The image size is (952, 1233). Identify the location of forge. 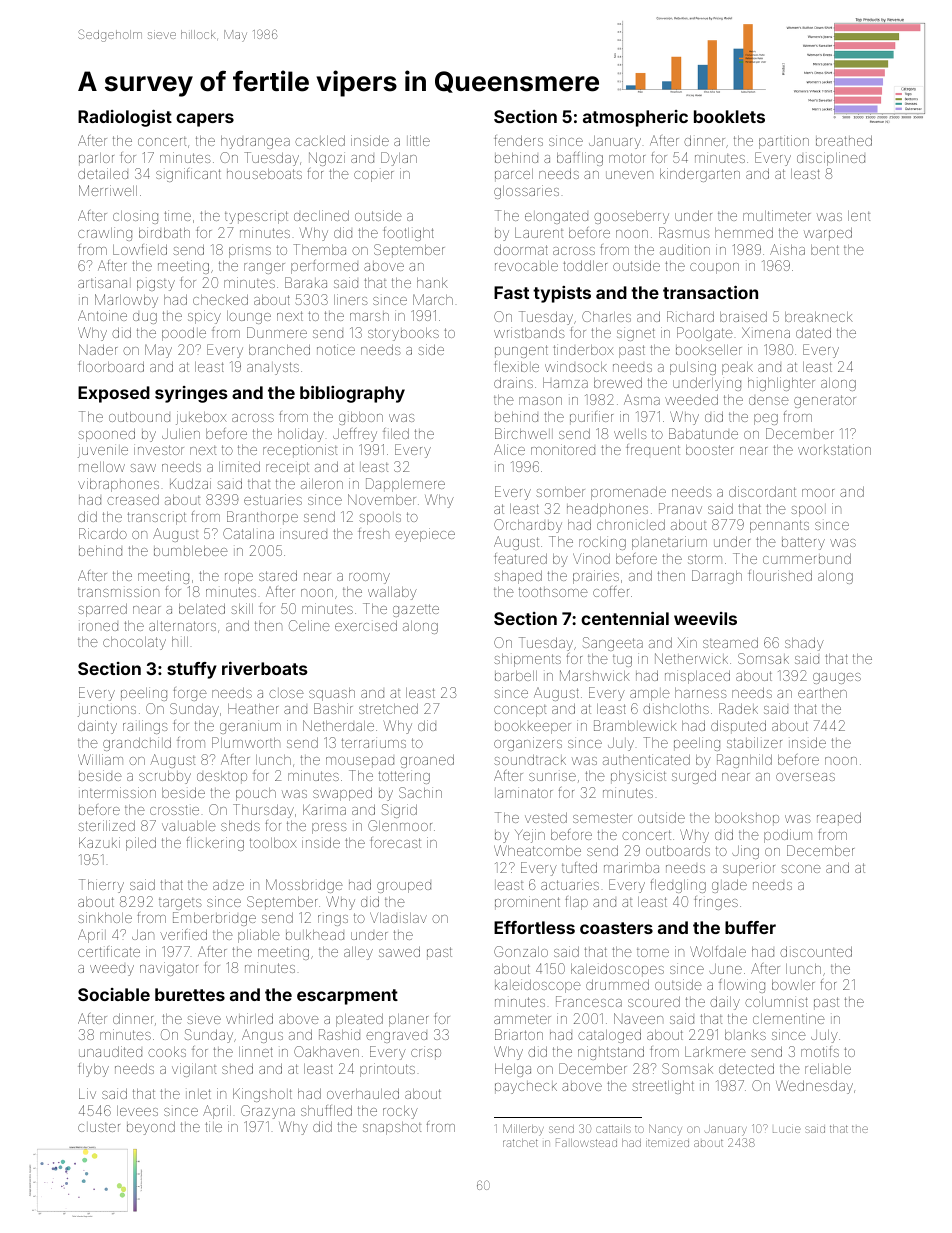
(190, 694).
